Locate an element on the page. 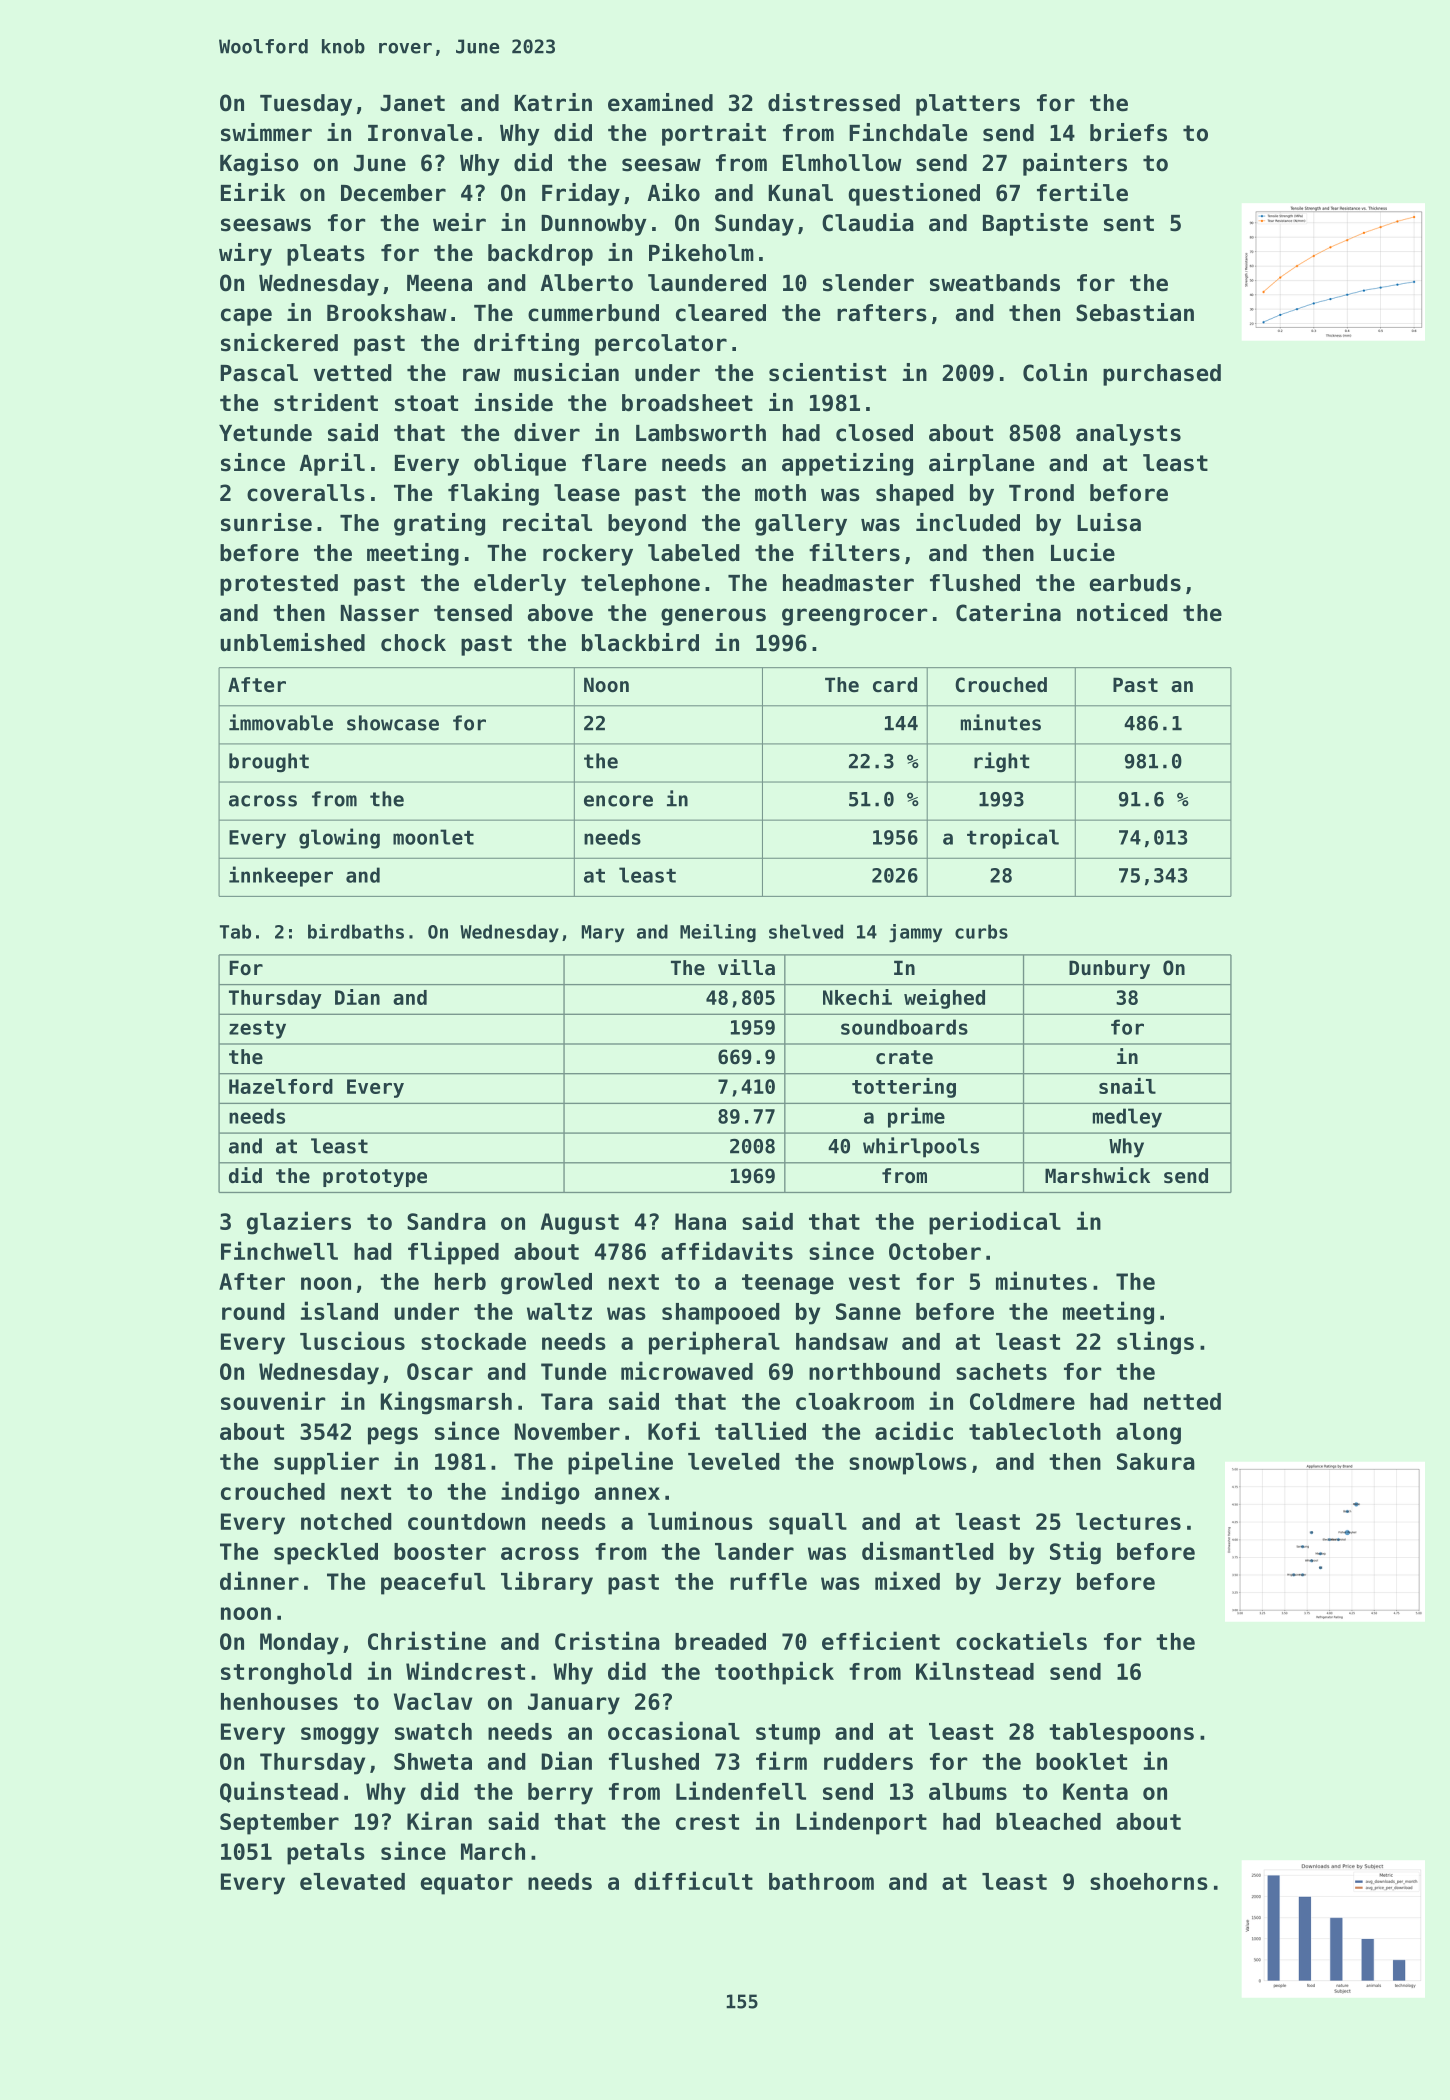  earbuds is located at coordinates (1135, 583).
